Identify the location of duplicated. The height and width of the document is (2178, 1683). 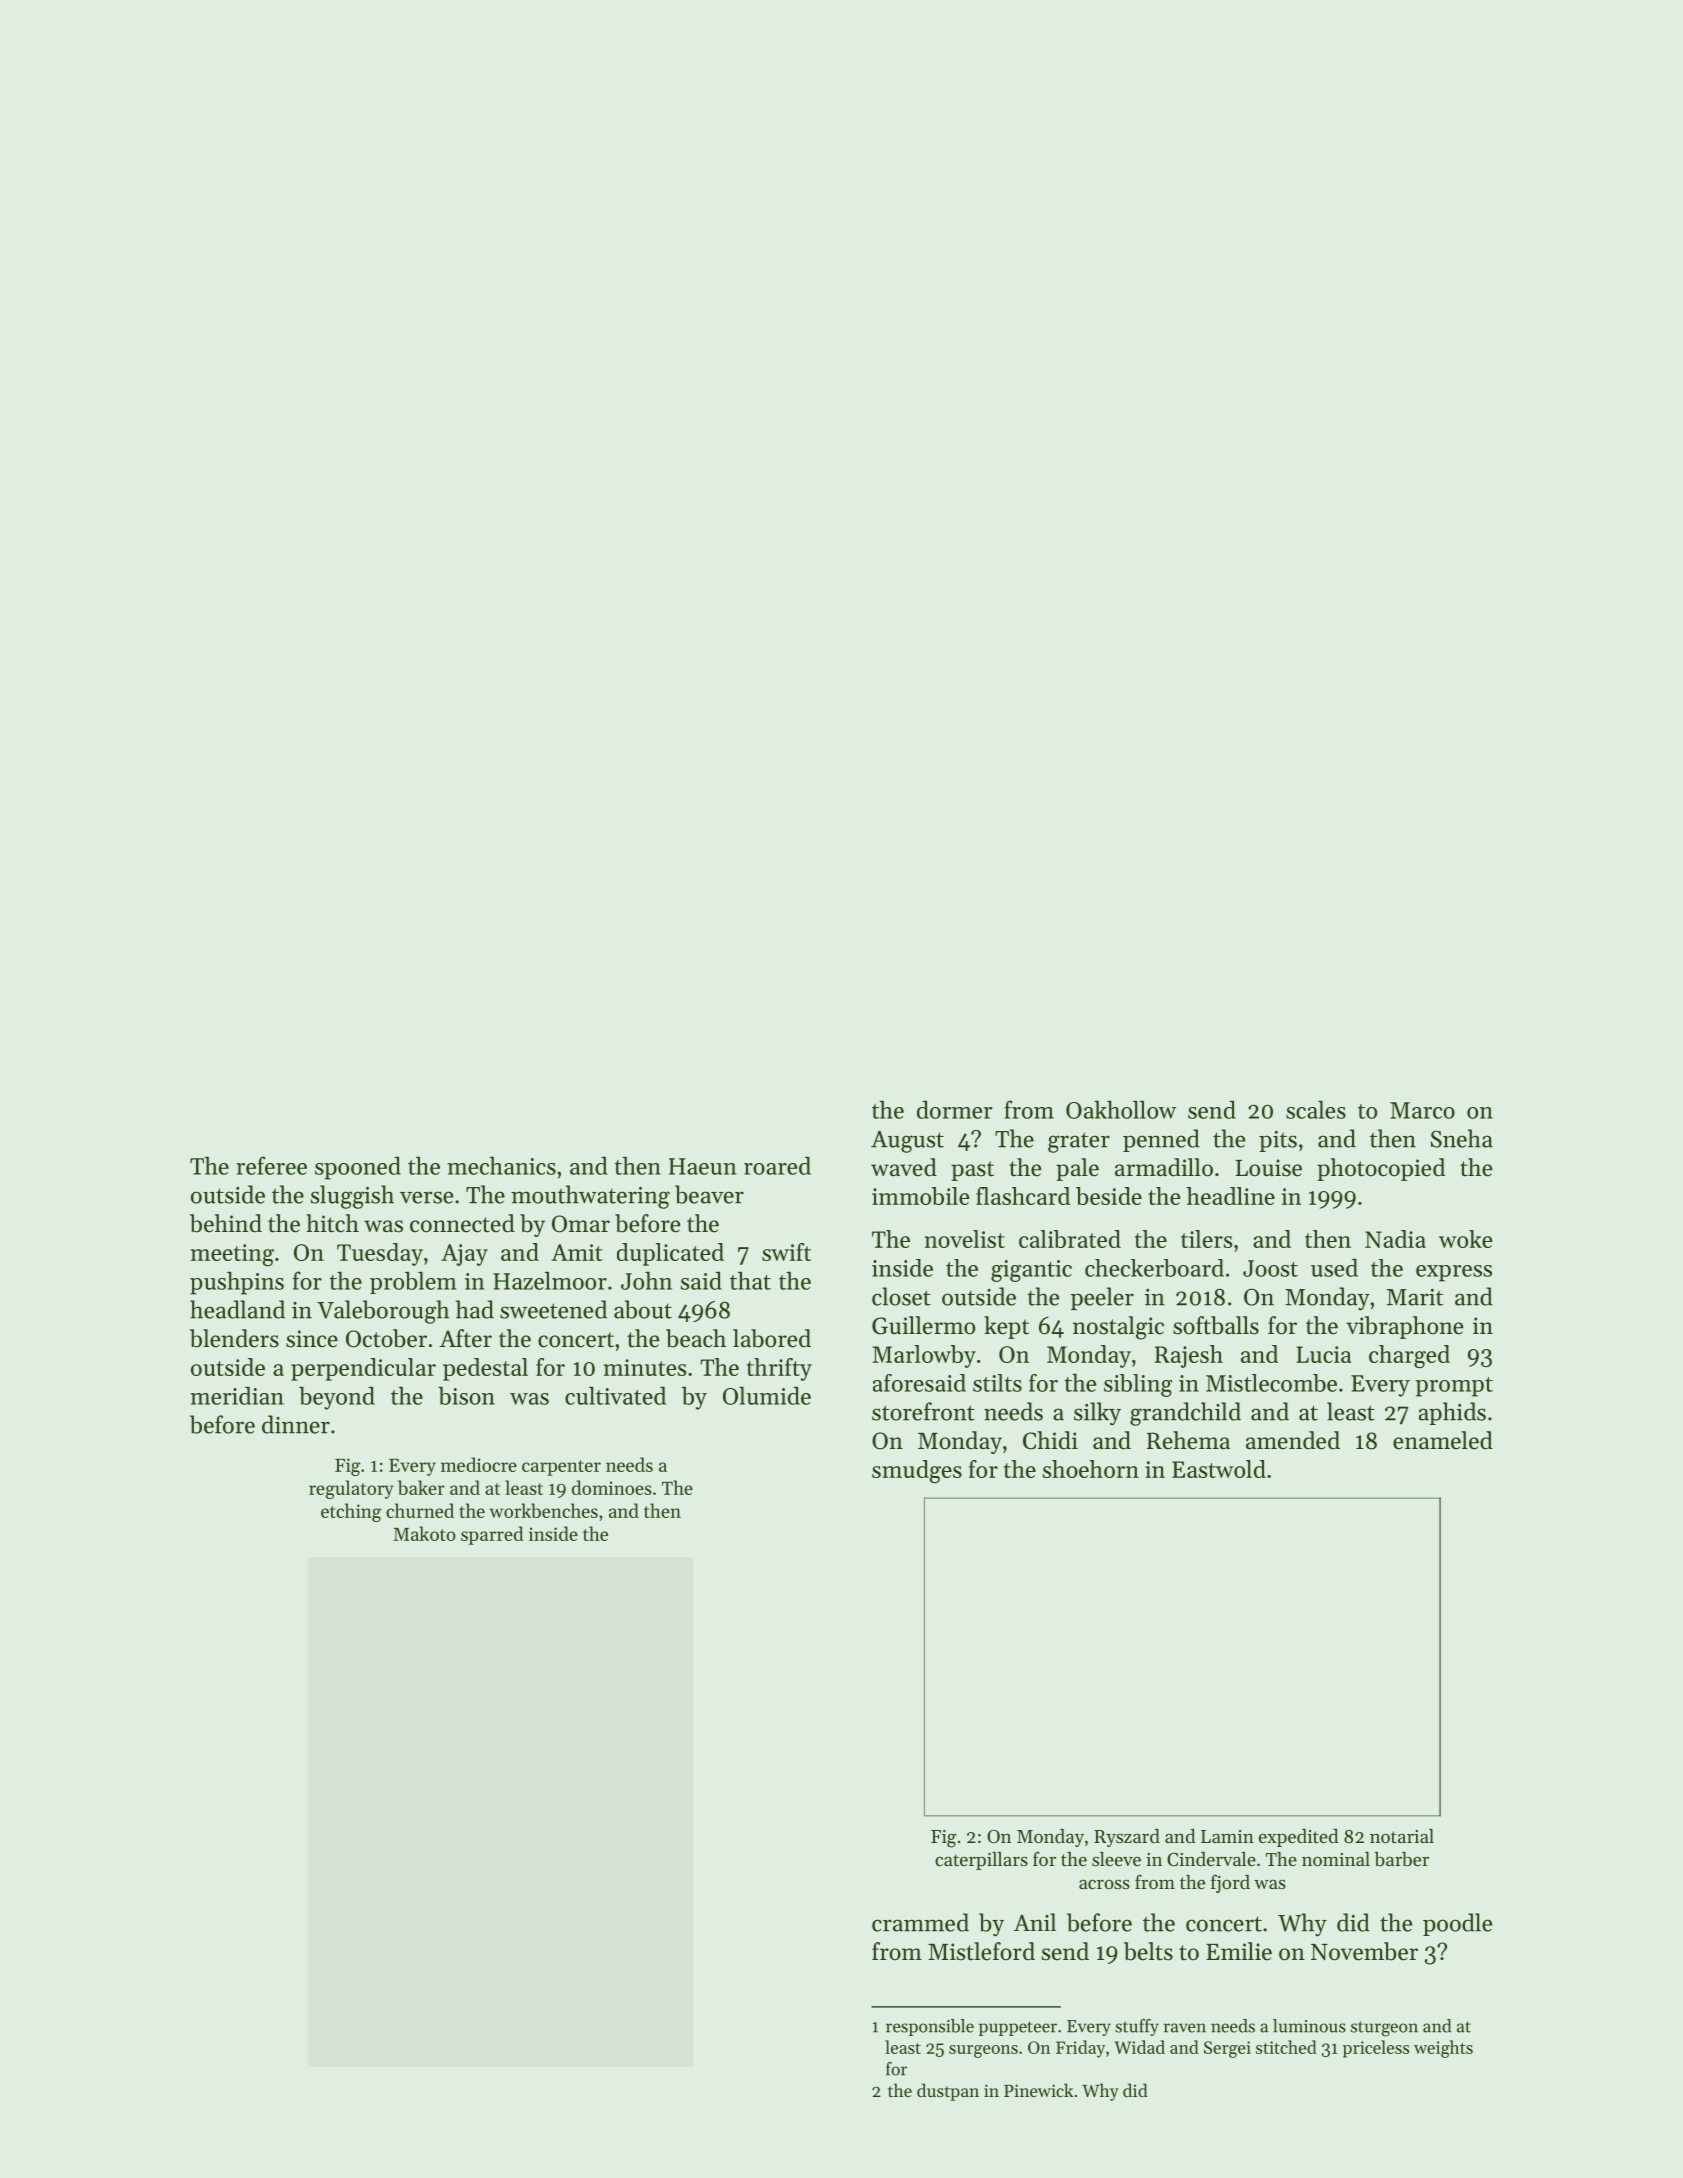
(670, 1254).
